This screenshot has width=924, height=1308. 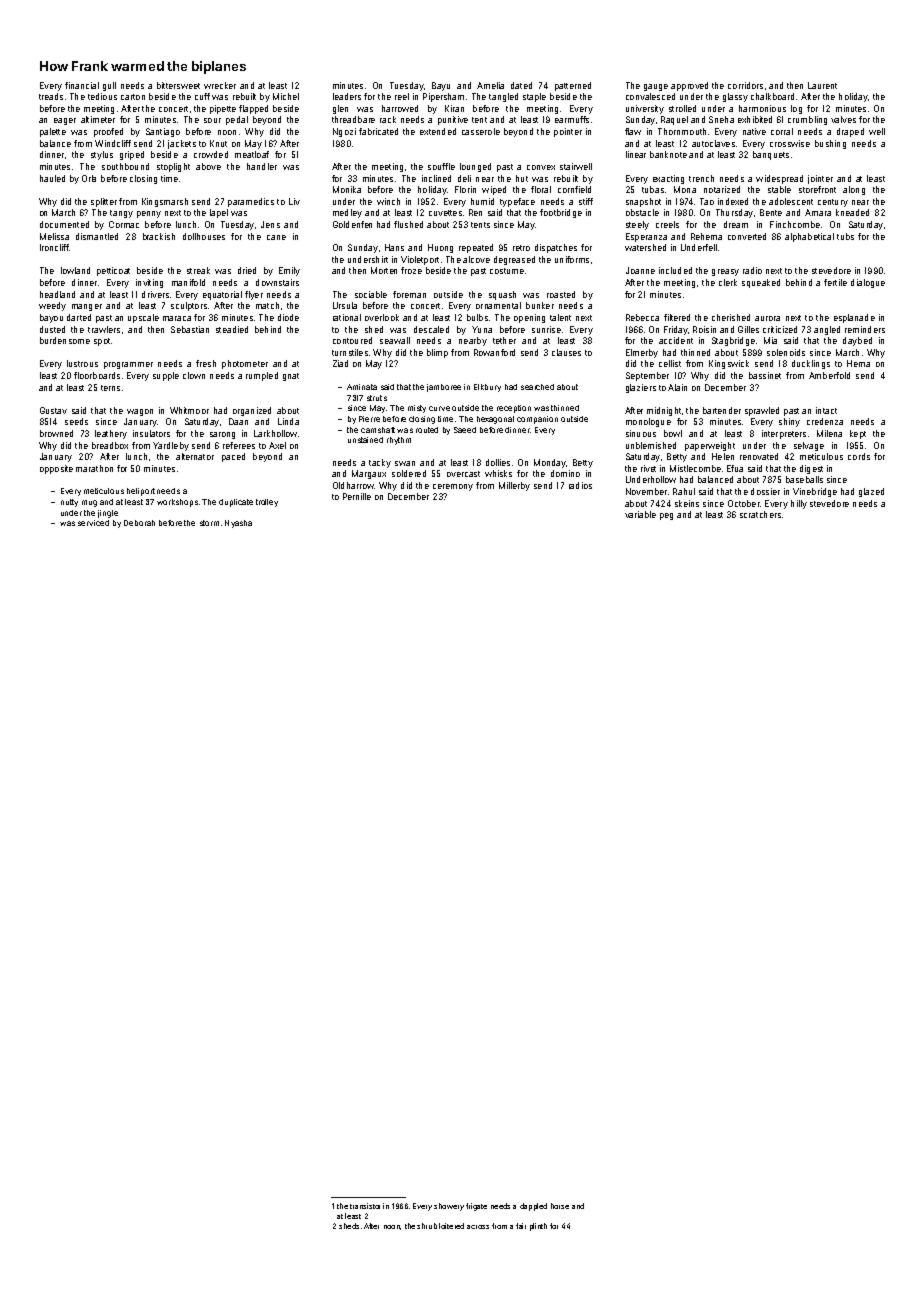 What do you see at coordinates (871, 492) in the screenshot?
I see `glazed` at bounding box center [871, 492].
